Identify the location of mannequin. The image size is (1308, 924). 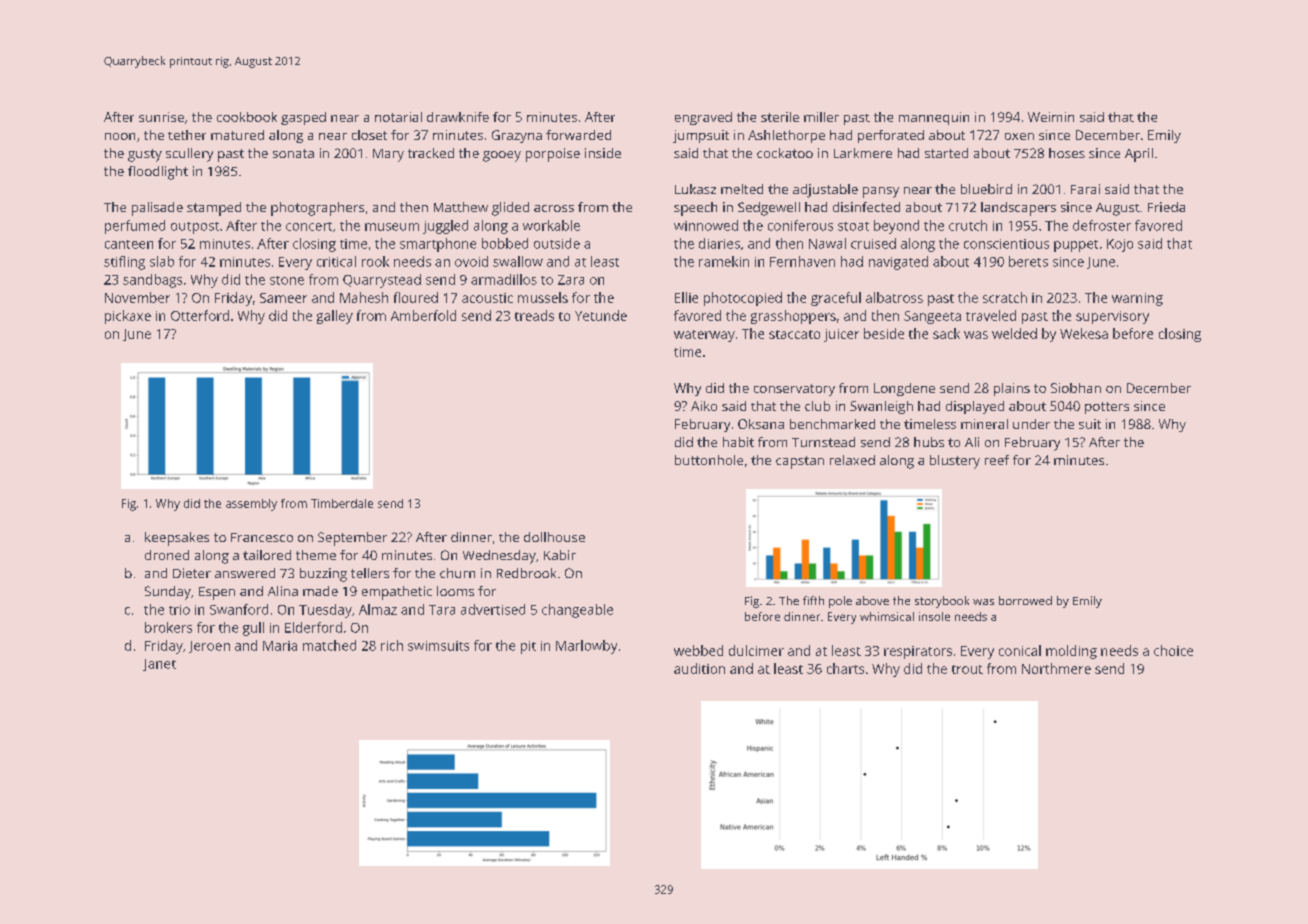
(934, 118).
